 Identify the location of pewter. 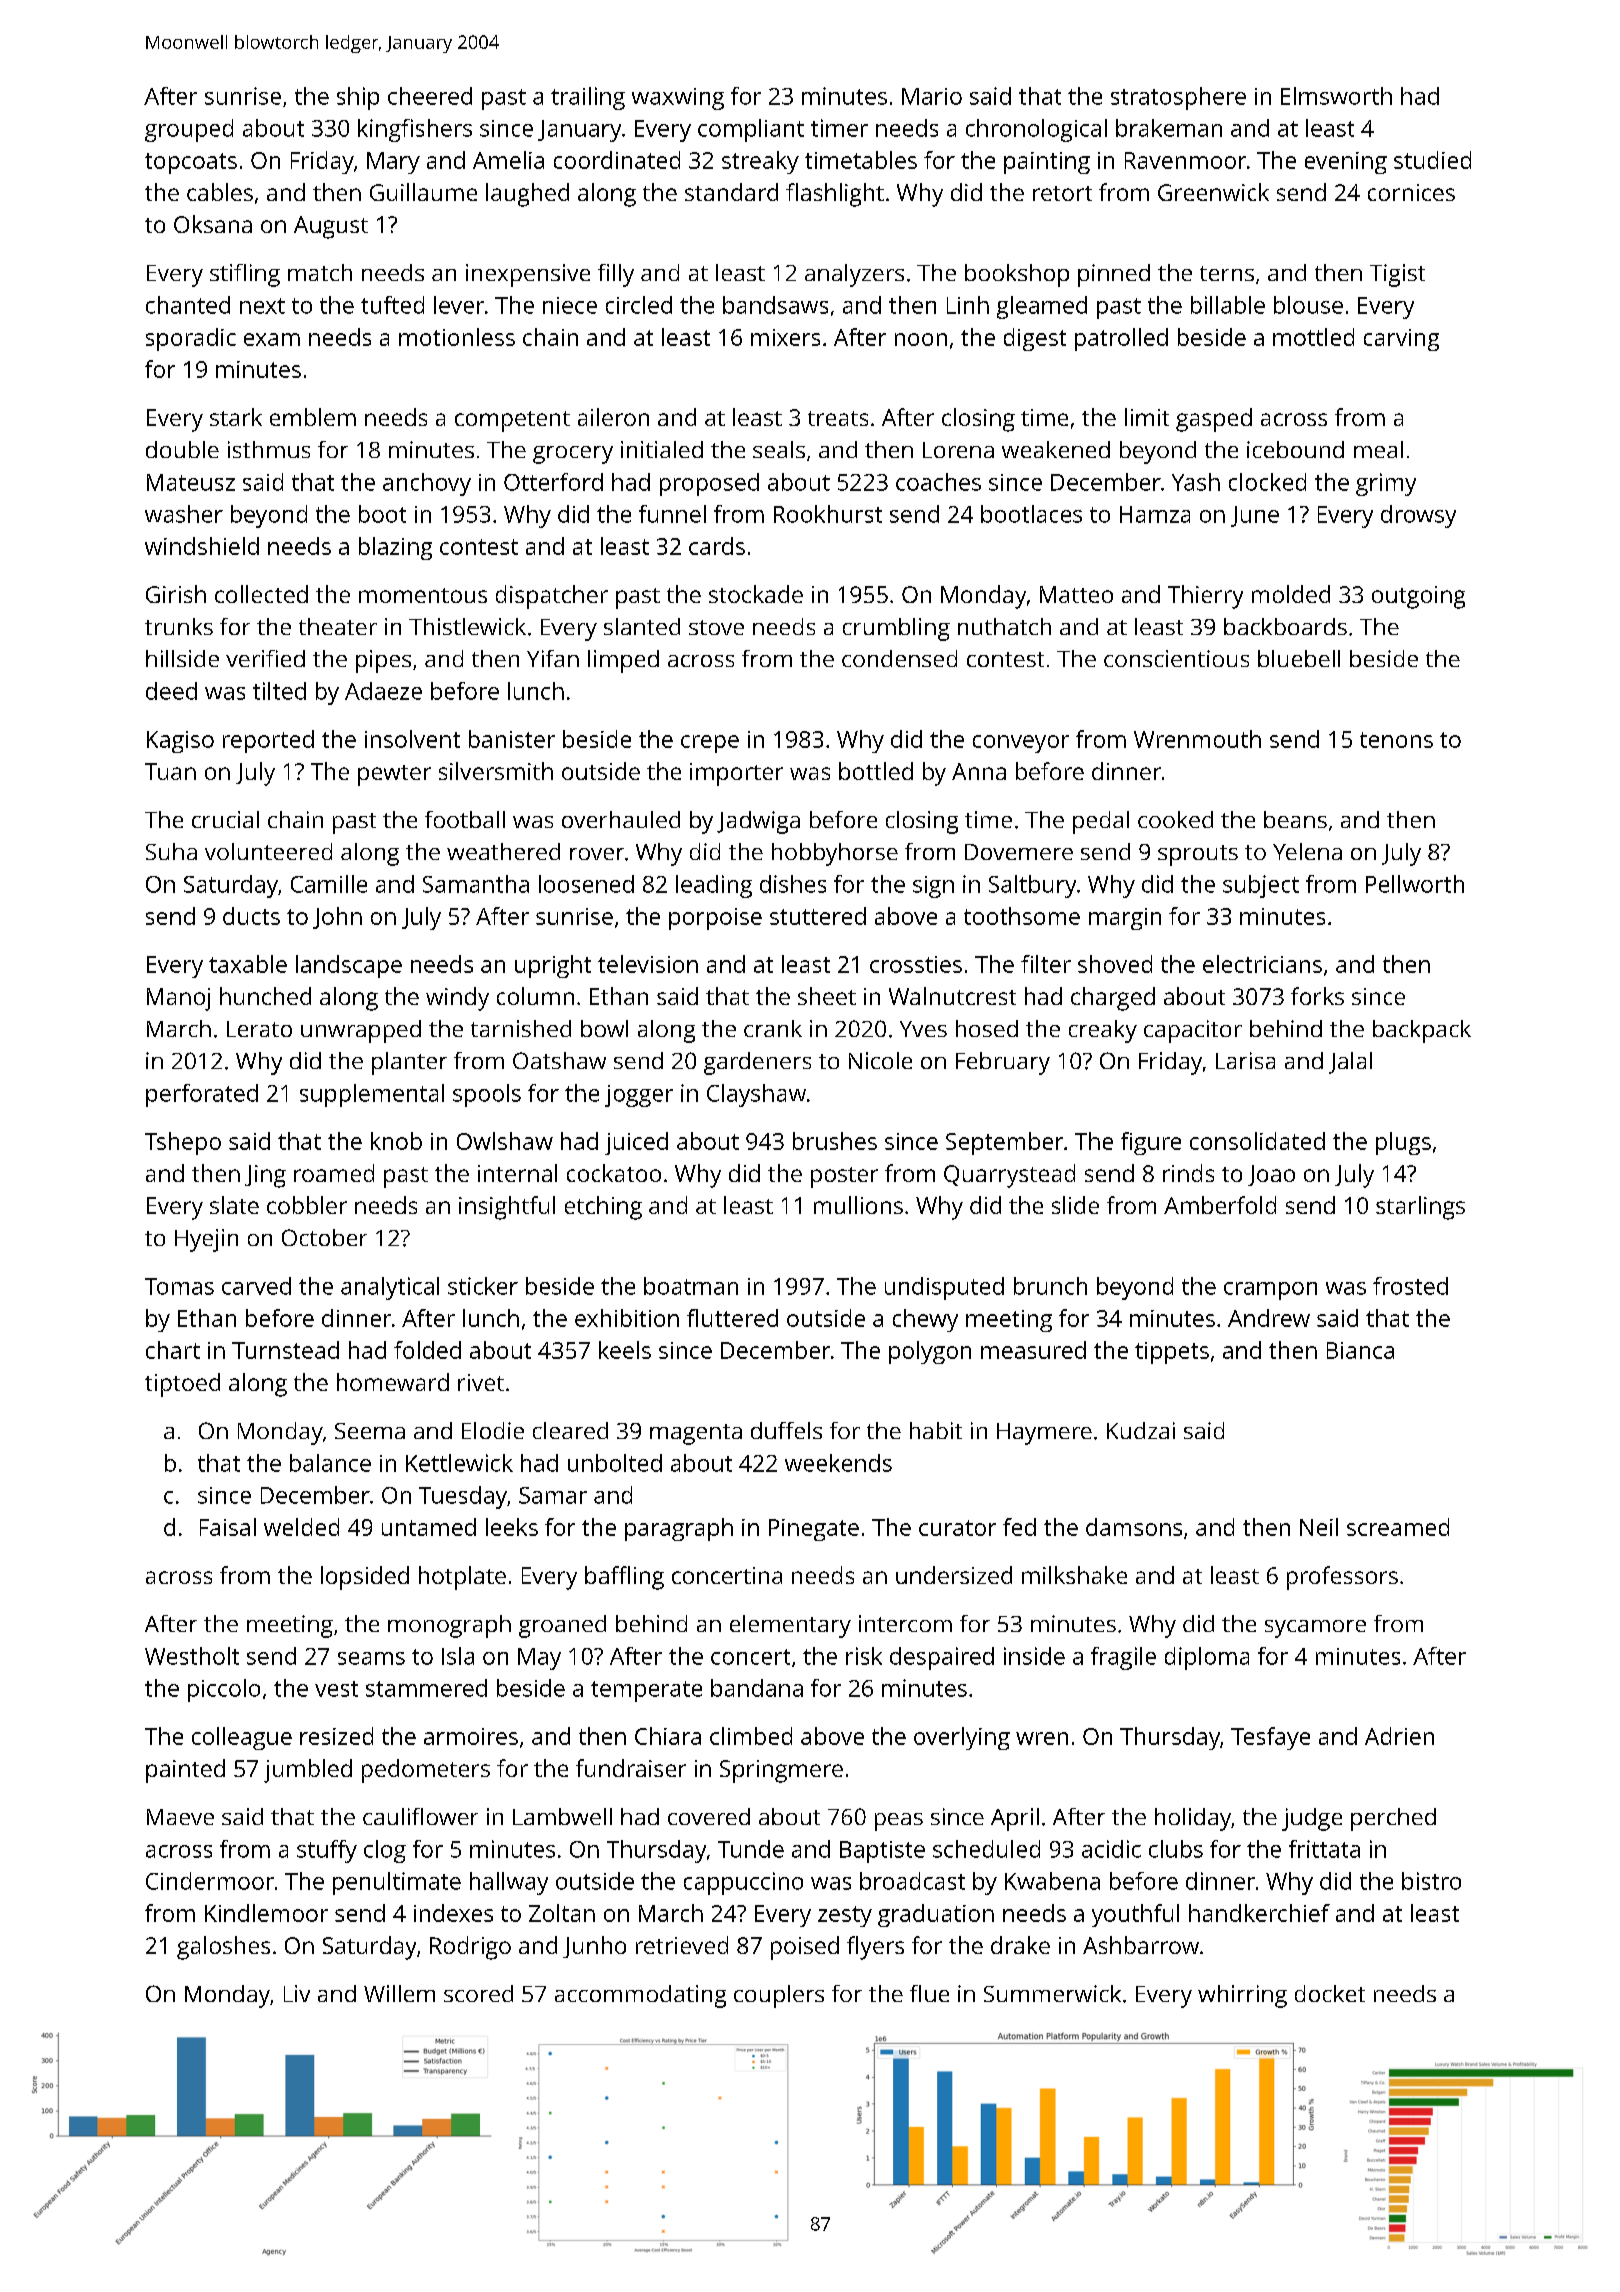
(394, 775).
